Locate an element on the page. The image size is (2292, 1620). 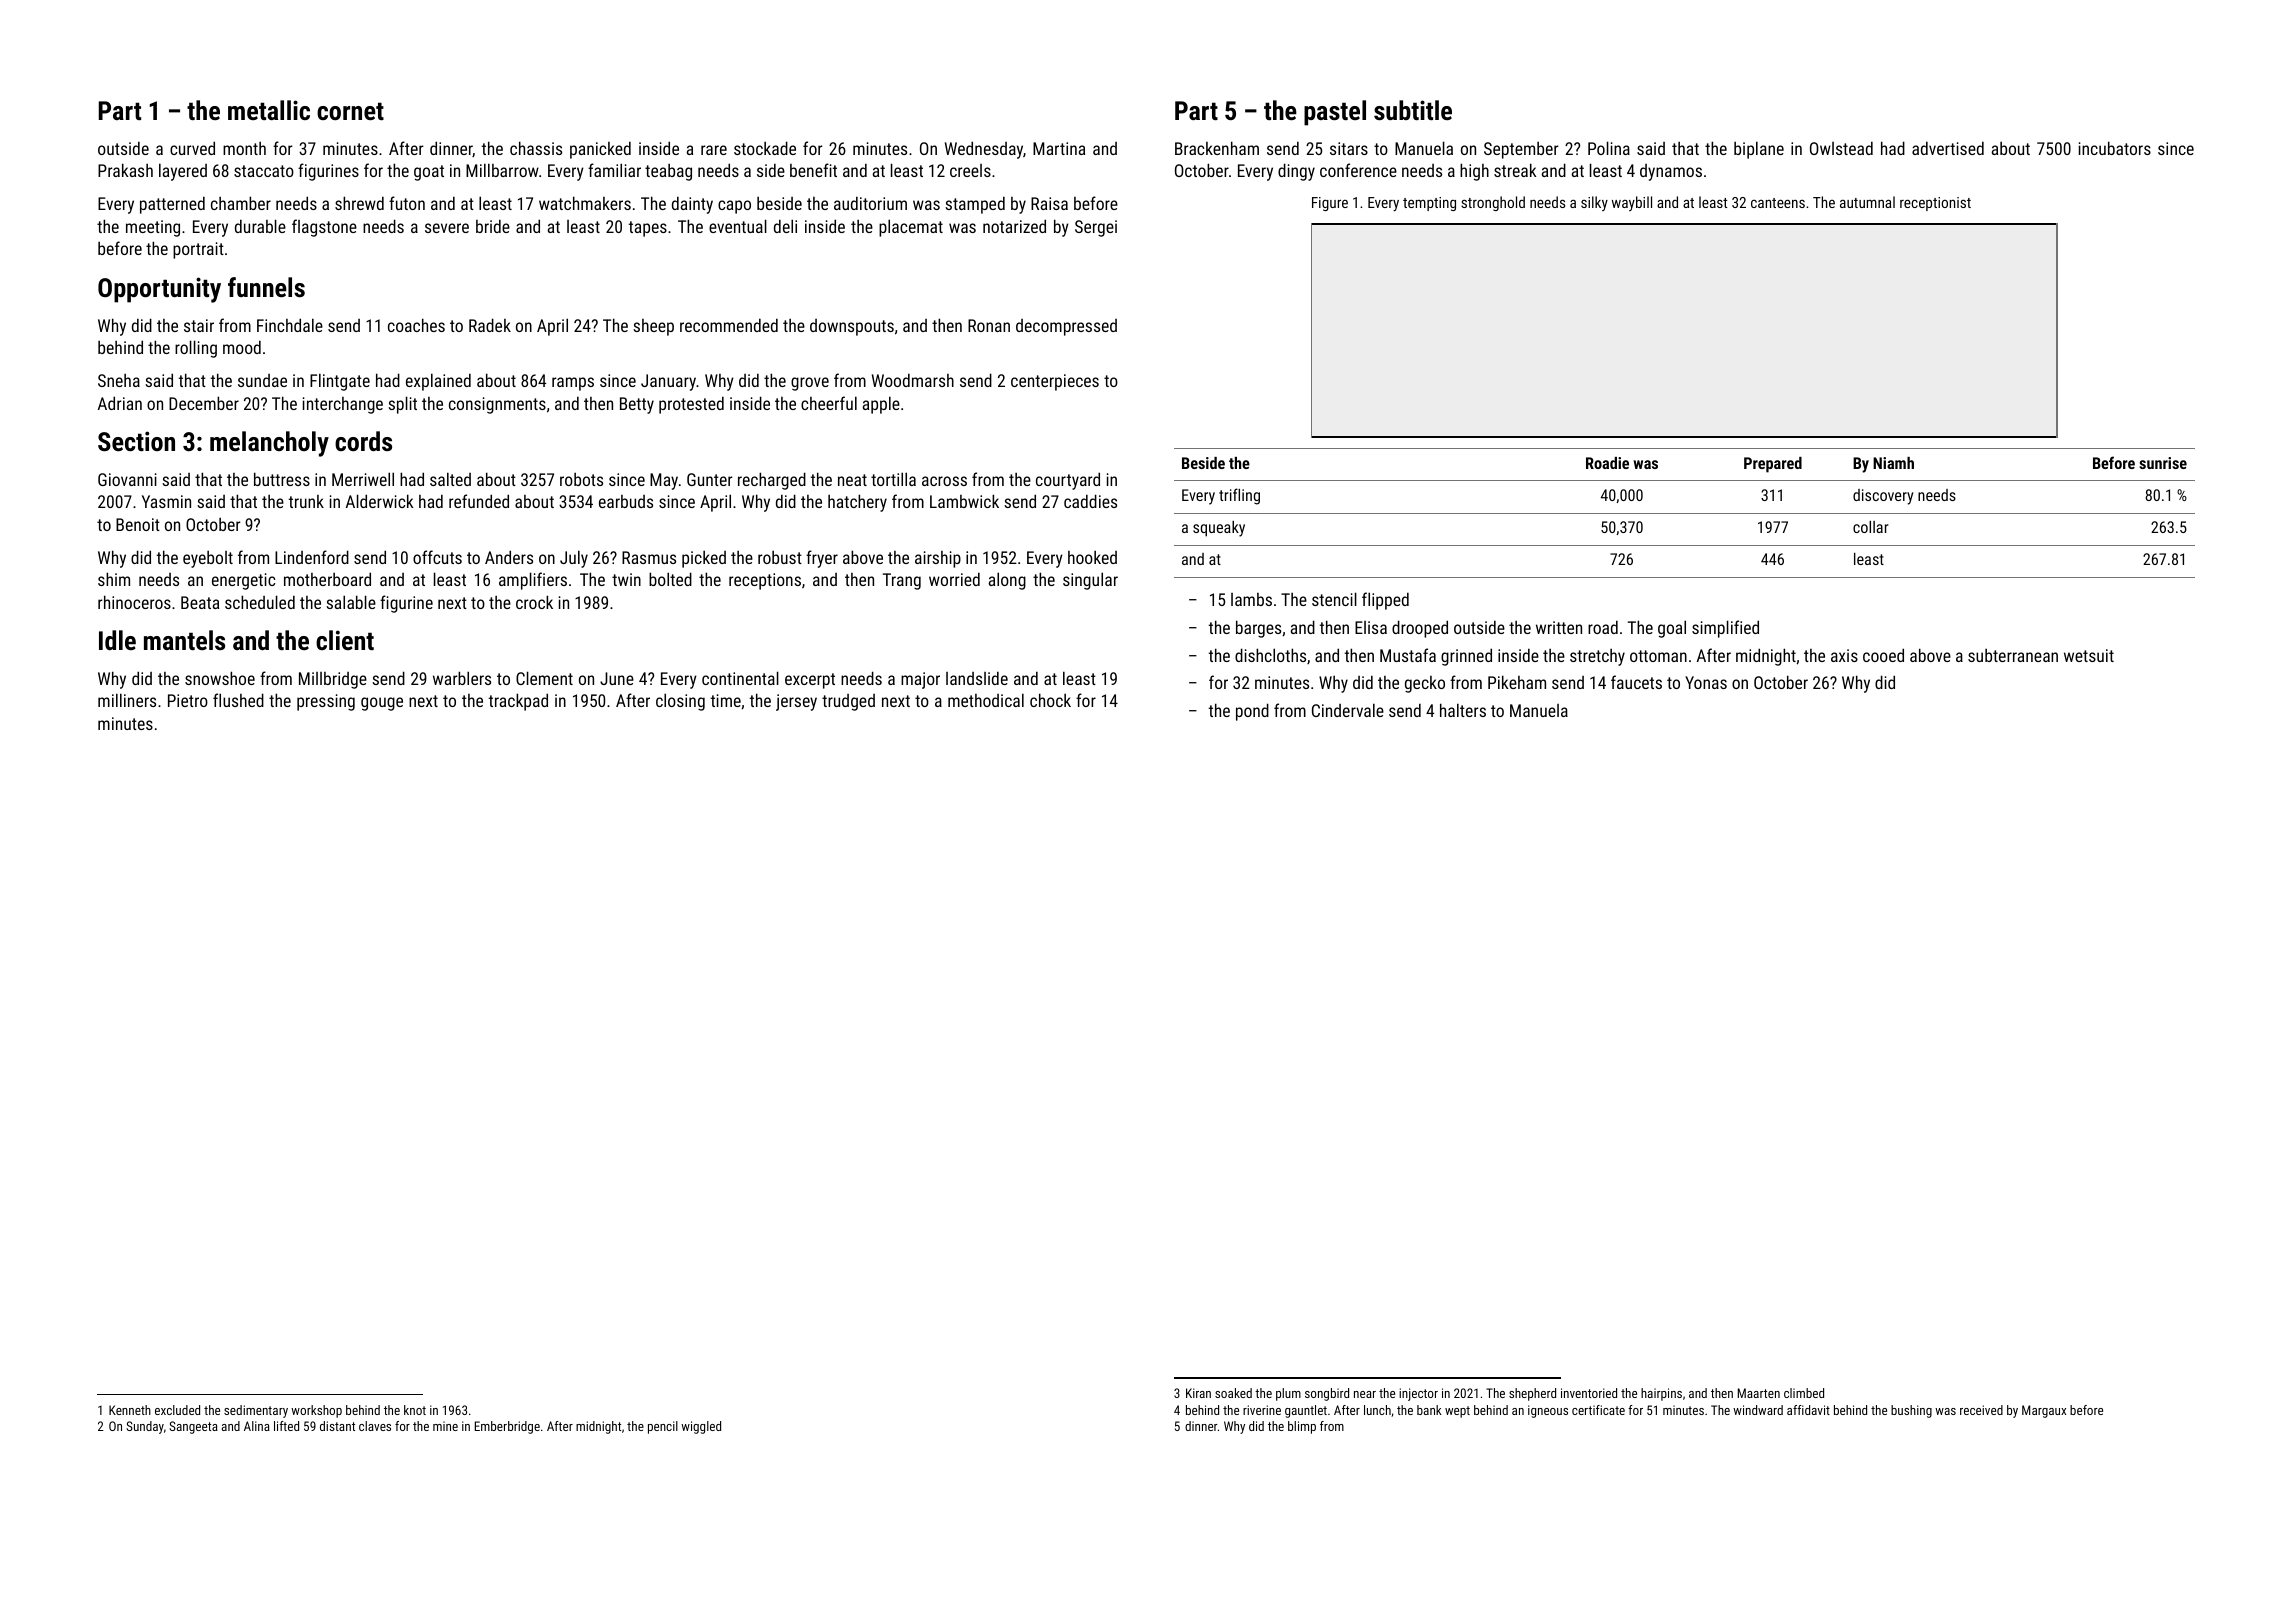
Kiran is located at coordinates (1198, 1393).
